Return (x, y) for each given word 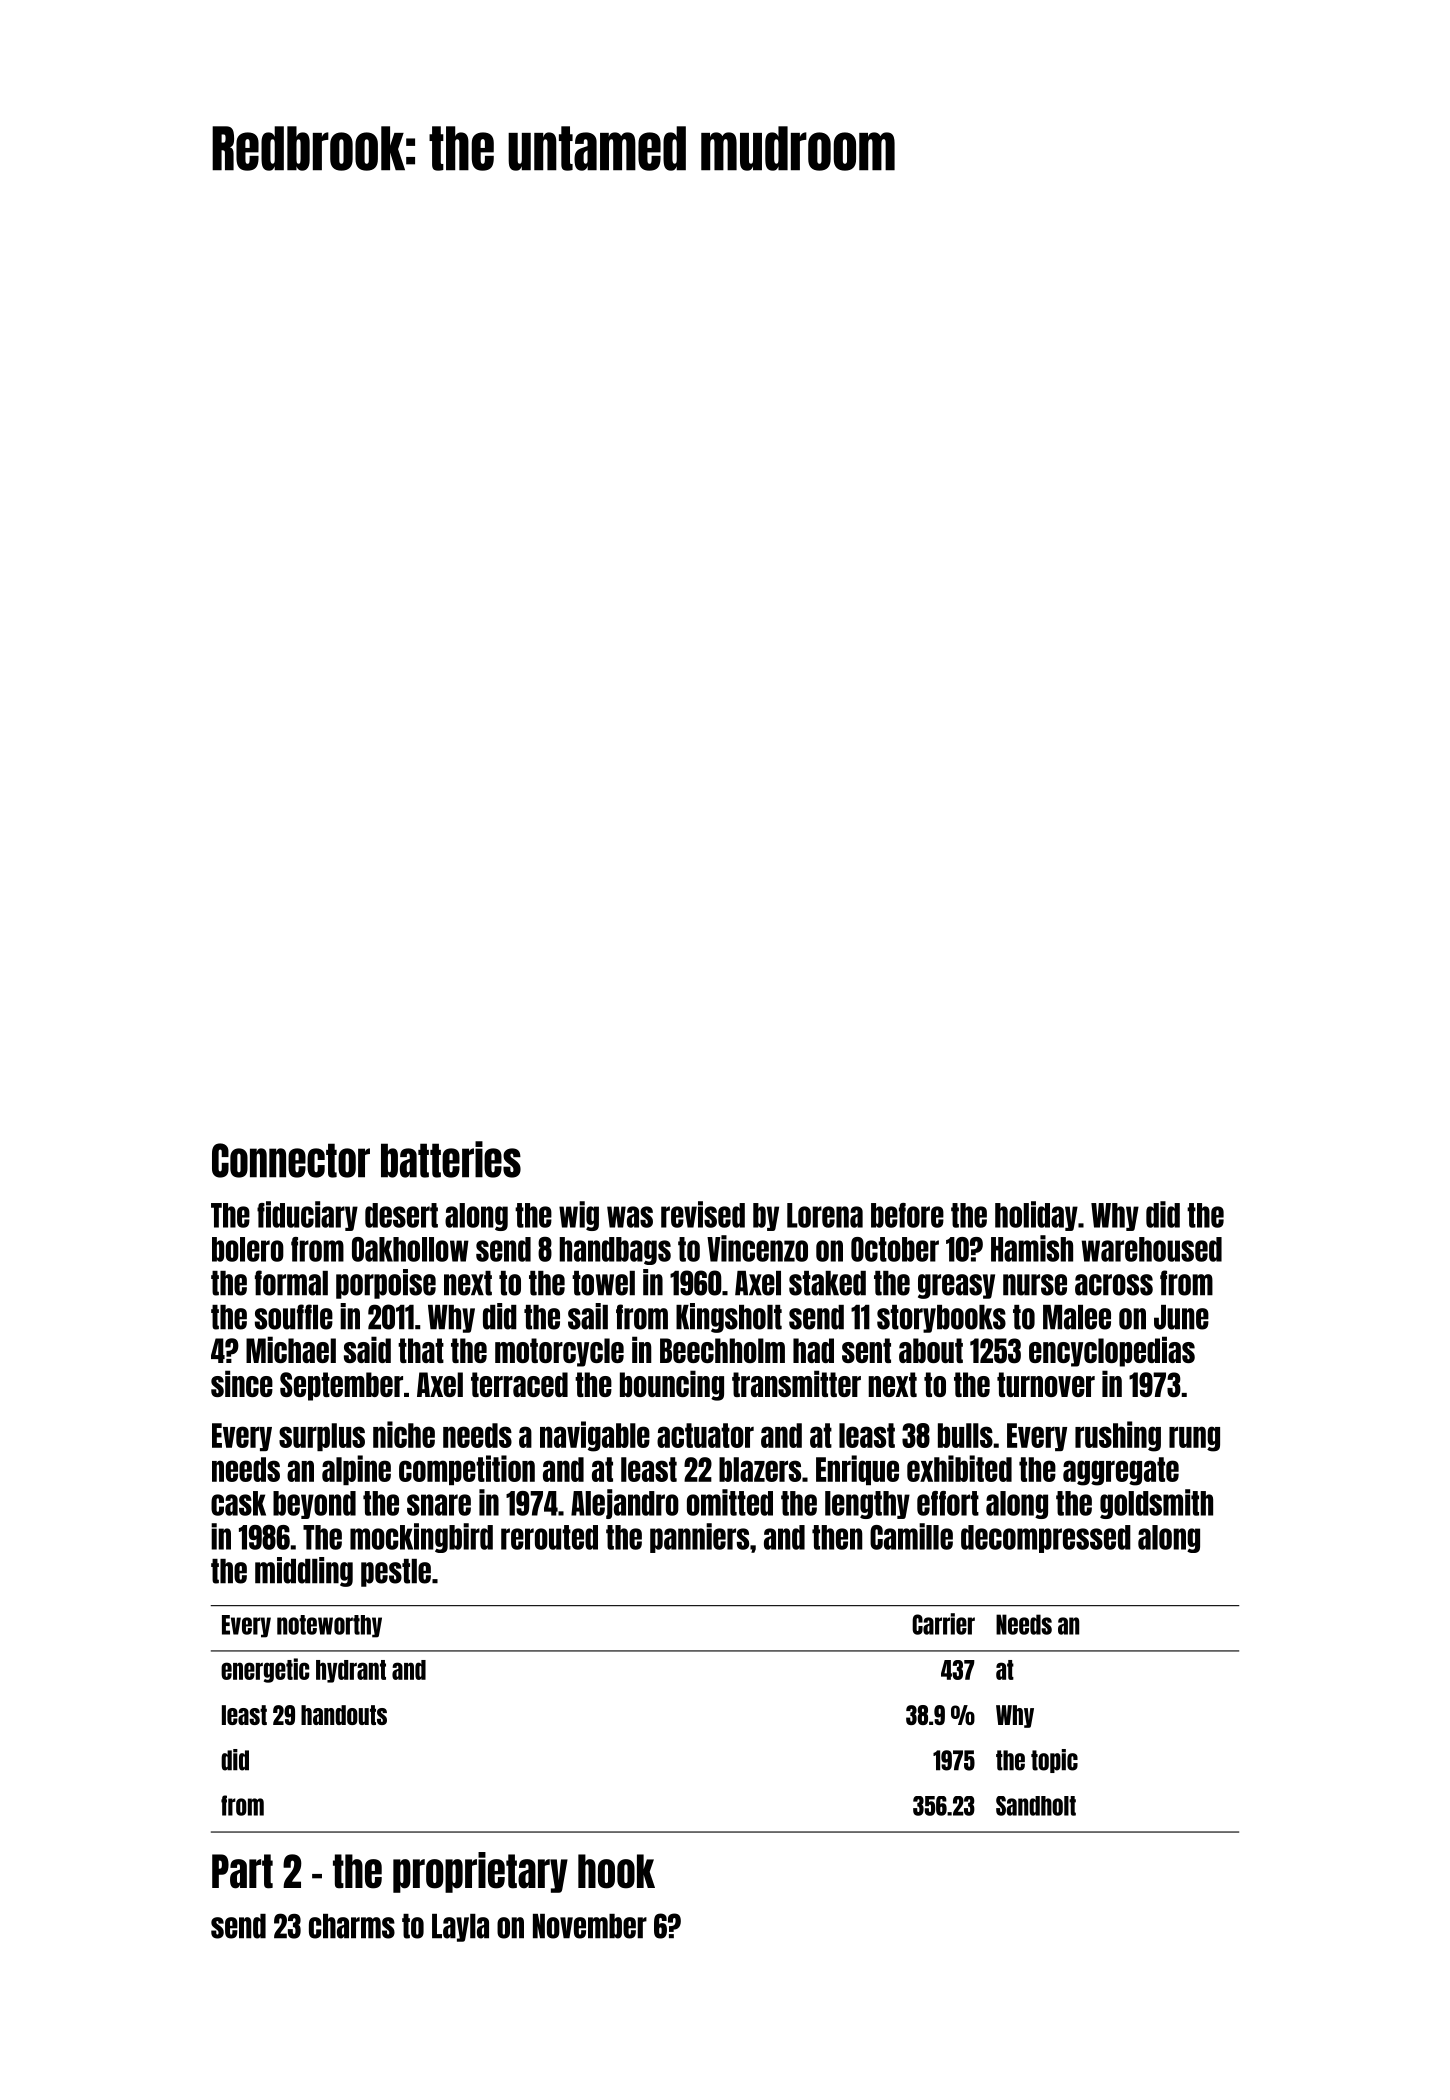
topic (1054, 1761)
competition (467, 1470)
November (590, 1926)
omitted (730, 1502)
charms (352, 1926)
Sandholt (1036, 1806)
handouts (344, 1715)
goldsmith (1156, 1504)
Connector (291, 1160)
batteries (451, 1159)
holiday (1036, 1216)
